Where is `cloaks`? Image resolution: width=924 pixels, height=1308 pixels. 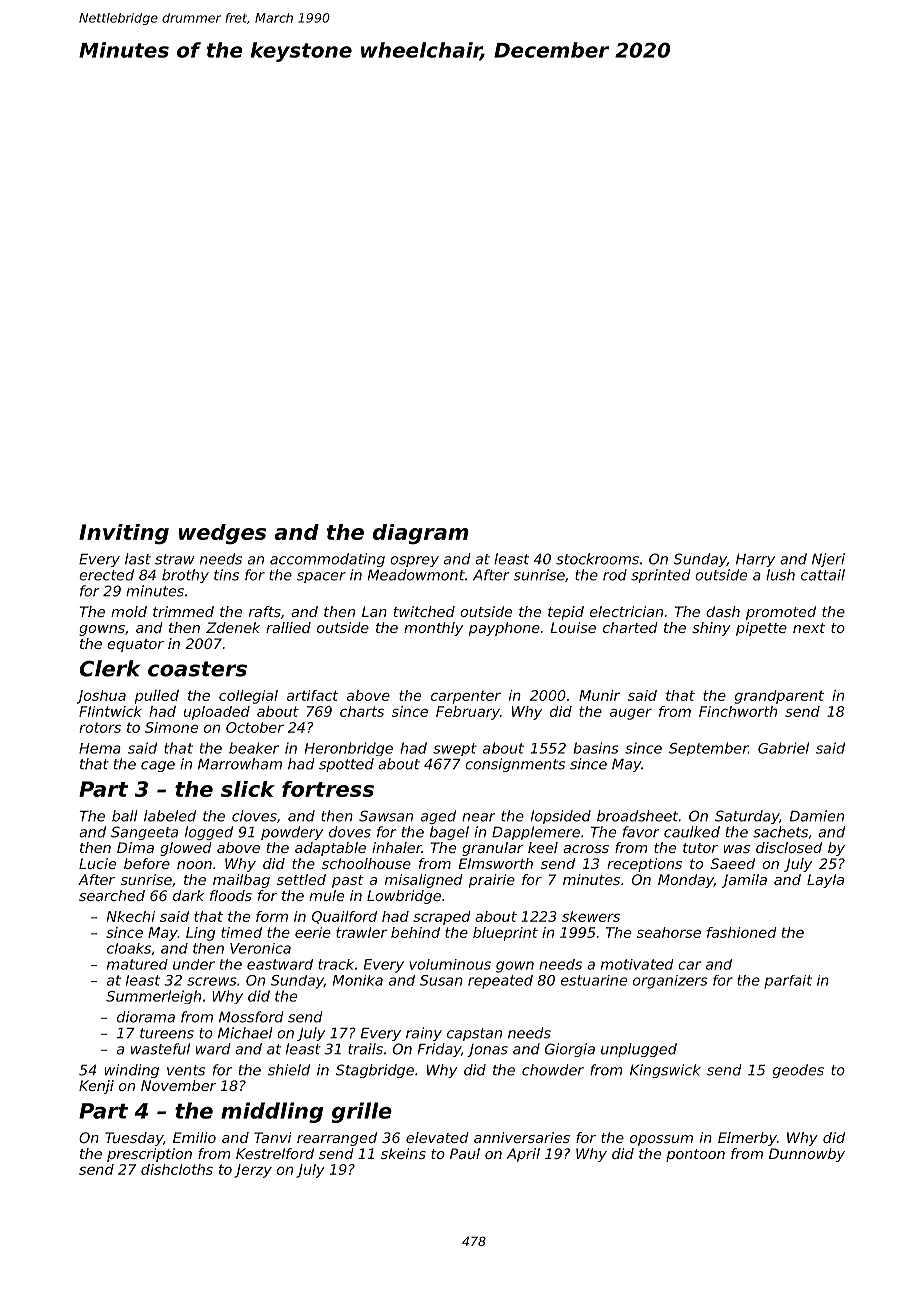 cloaks is located at coordinates (129, 948).
